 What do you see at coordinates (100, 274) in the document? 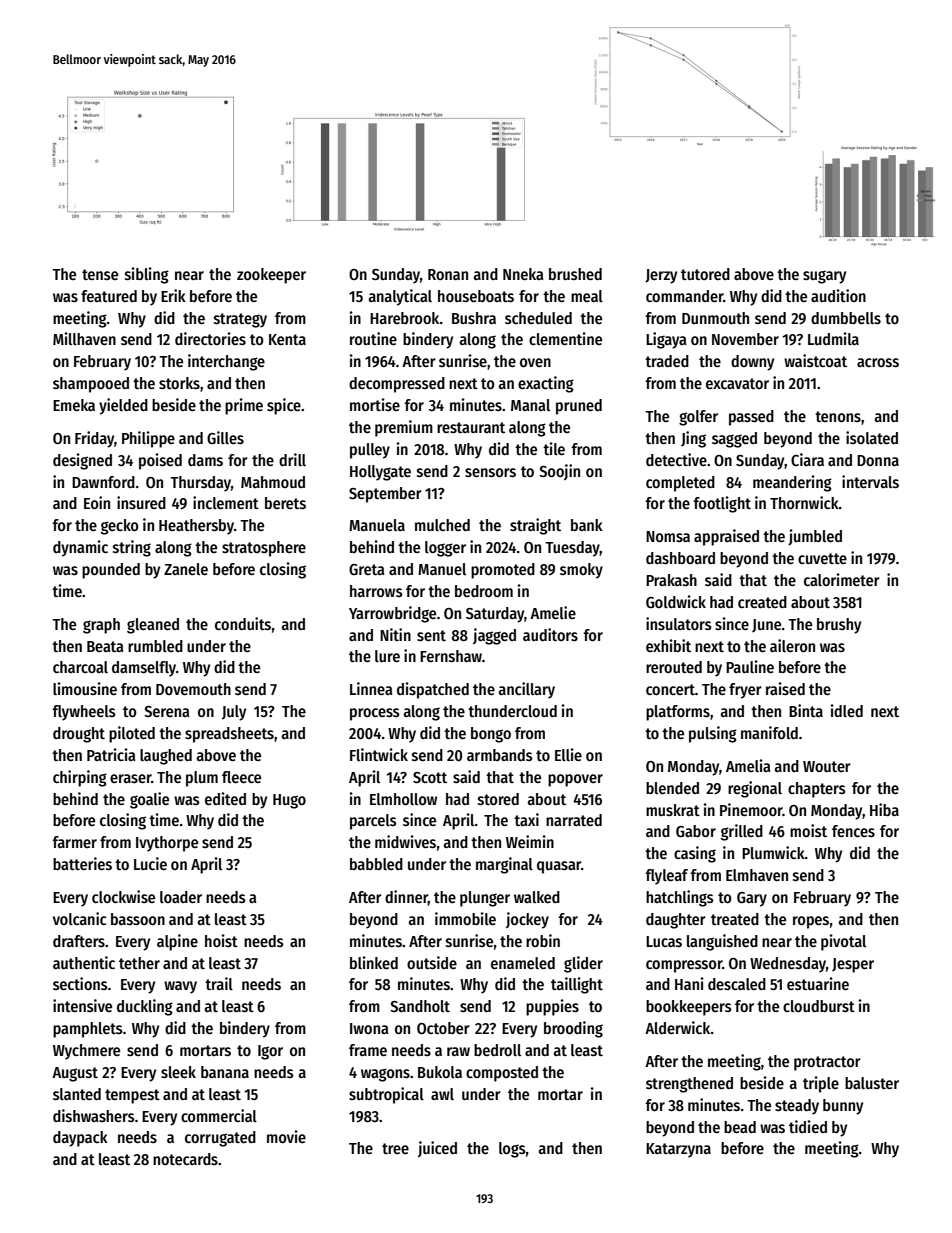
I see `tense` at bounding box center [100, 274].
